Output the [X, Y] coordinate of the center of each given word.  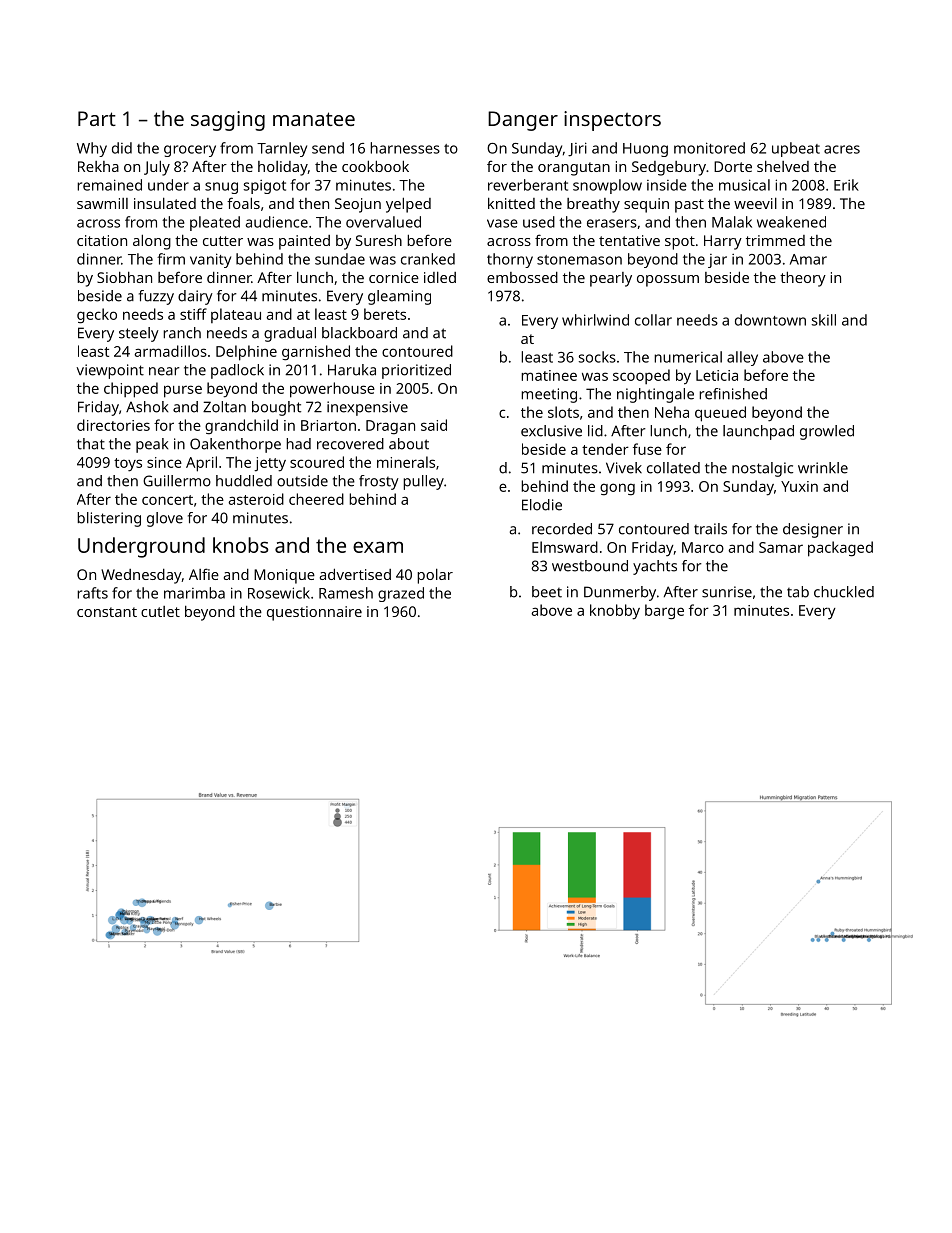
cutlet [160, 611]
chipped [131, 390]
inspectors [612, 121]
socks [597, 357]
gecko [97, 316]
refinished [733, 394]
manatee [314, 119]
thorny [510, 260]
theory [803, 279]
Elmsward [565, 547]
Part [97, 118]
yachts [655, 567]
